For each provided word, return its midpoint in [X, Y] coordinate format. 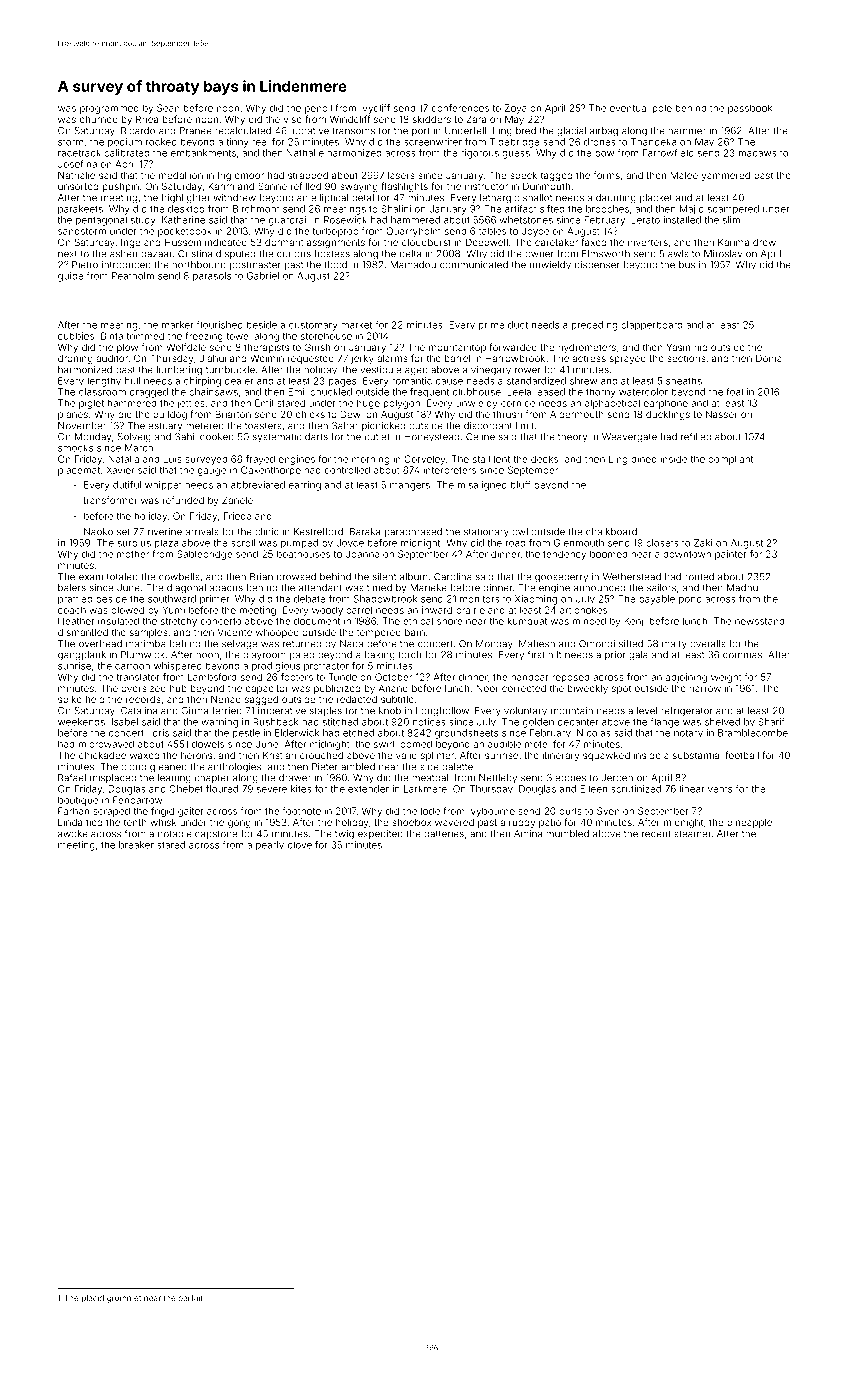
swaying [359, 187]
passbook [750, 109]
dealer [239, 381]
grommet [124, 1299]
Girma [194, 711]
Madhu [742, 588]
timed [379, 588]
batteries [444, 834]
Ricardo [138, 131]
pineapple [749, 823]
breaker [136, 845]
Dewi [351, 414]
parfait [190, 1298]
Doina [769, 358]
